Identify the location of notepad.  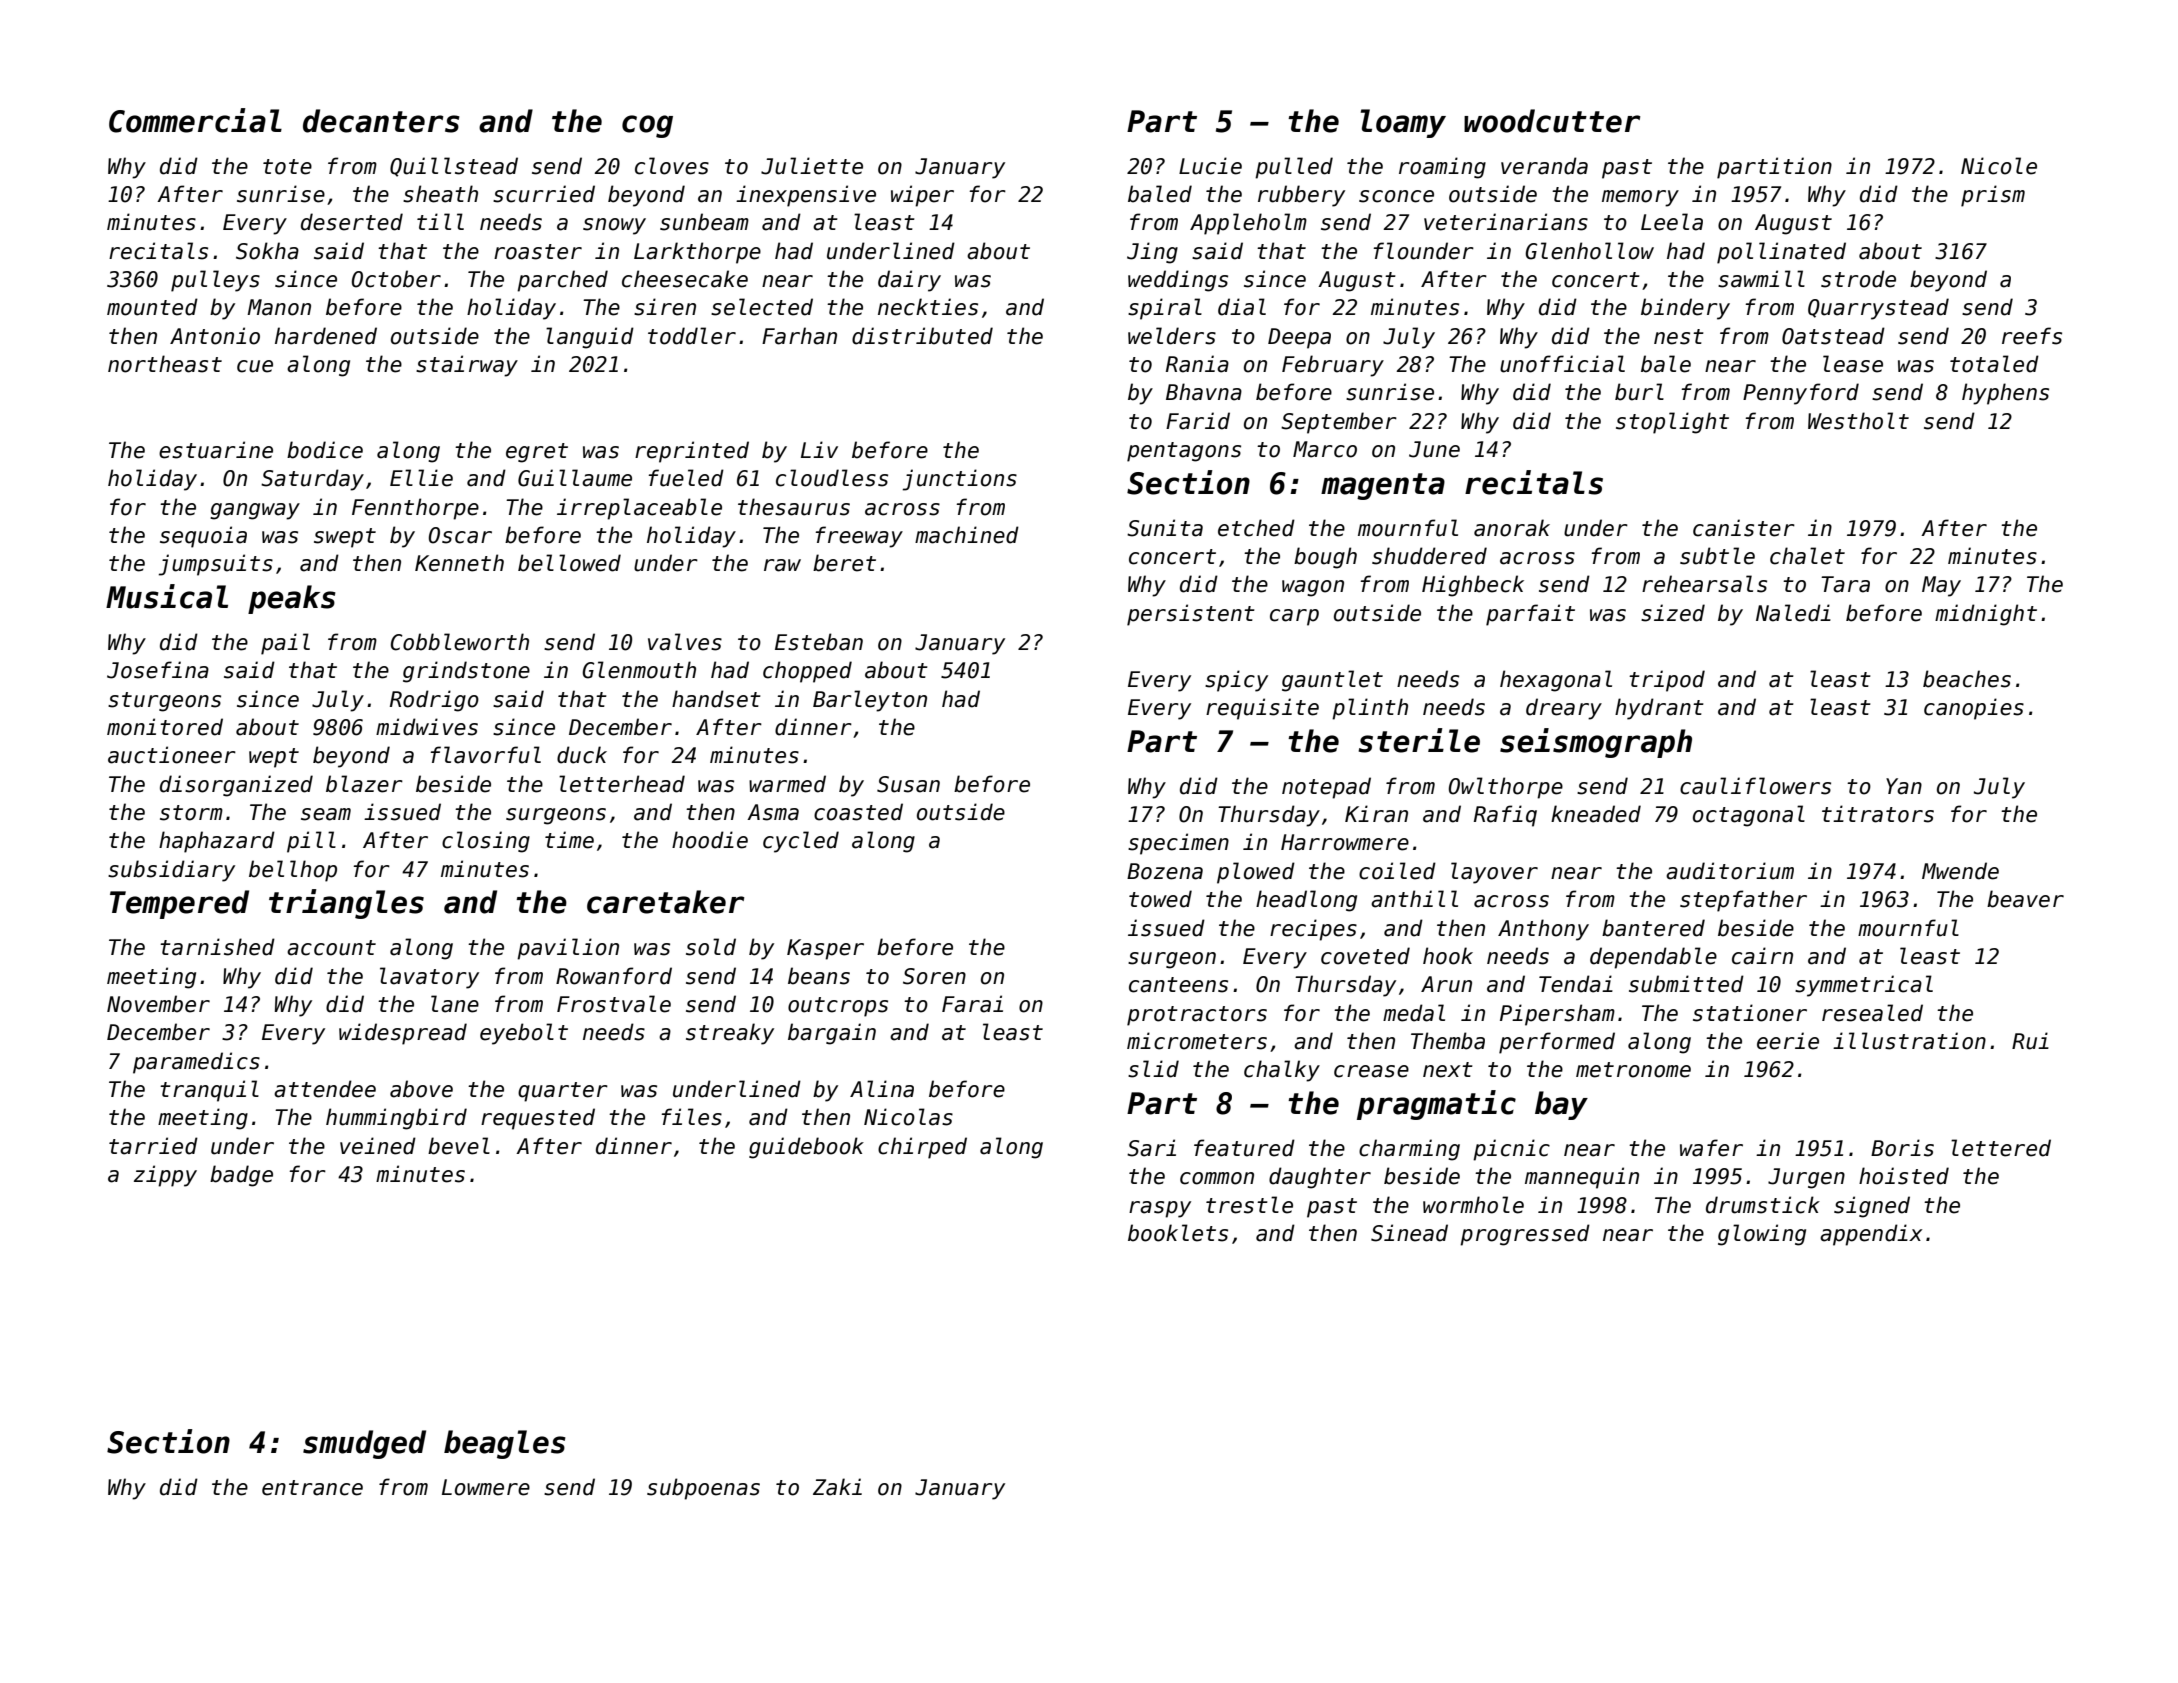
(1326, 788).
